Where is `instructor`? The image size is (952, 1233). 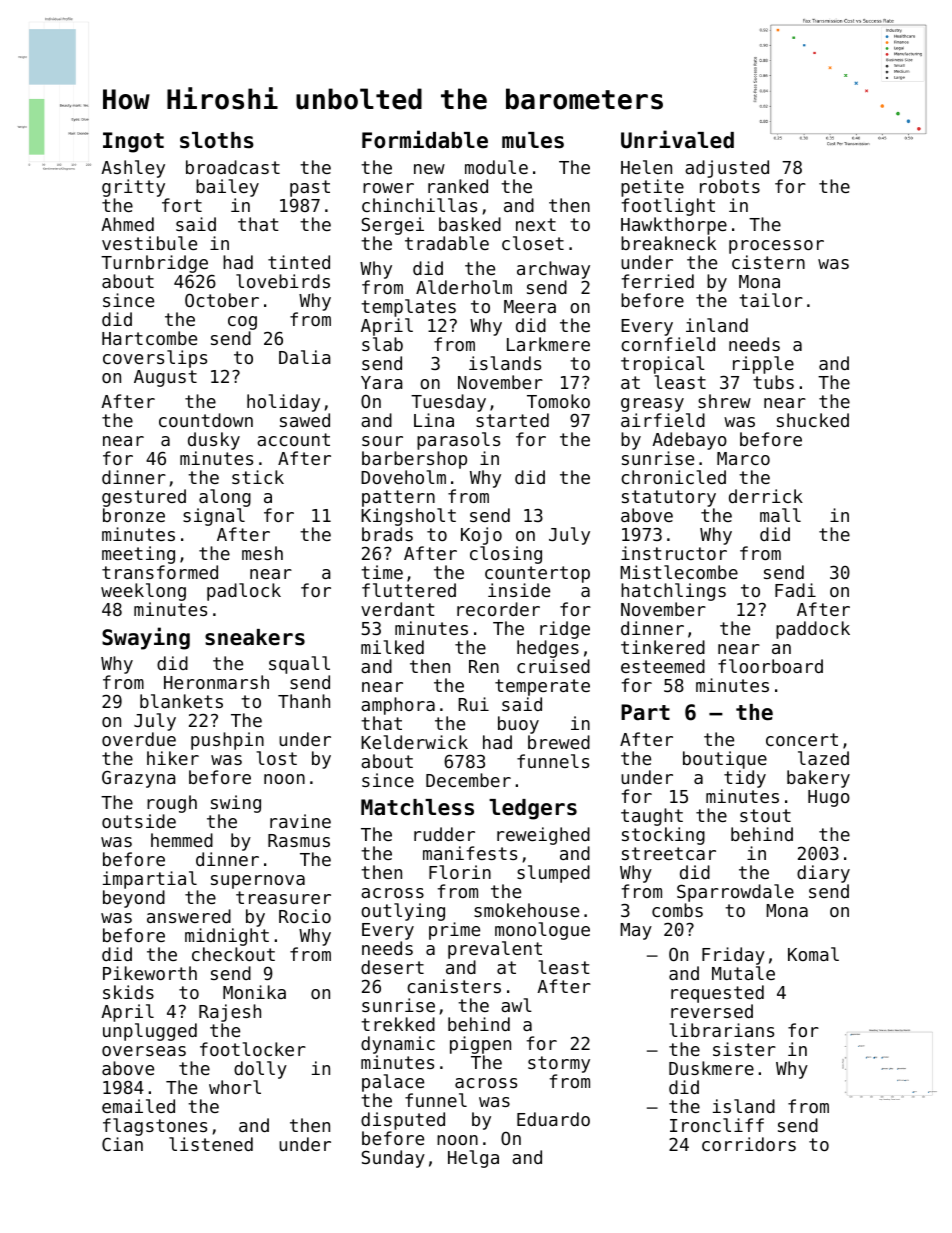 instructor is located at coordinates (674, 553).
